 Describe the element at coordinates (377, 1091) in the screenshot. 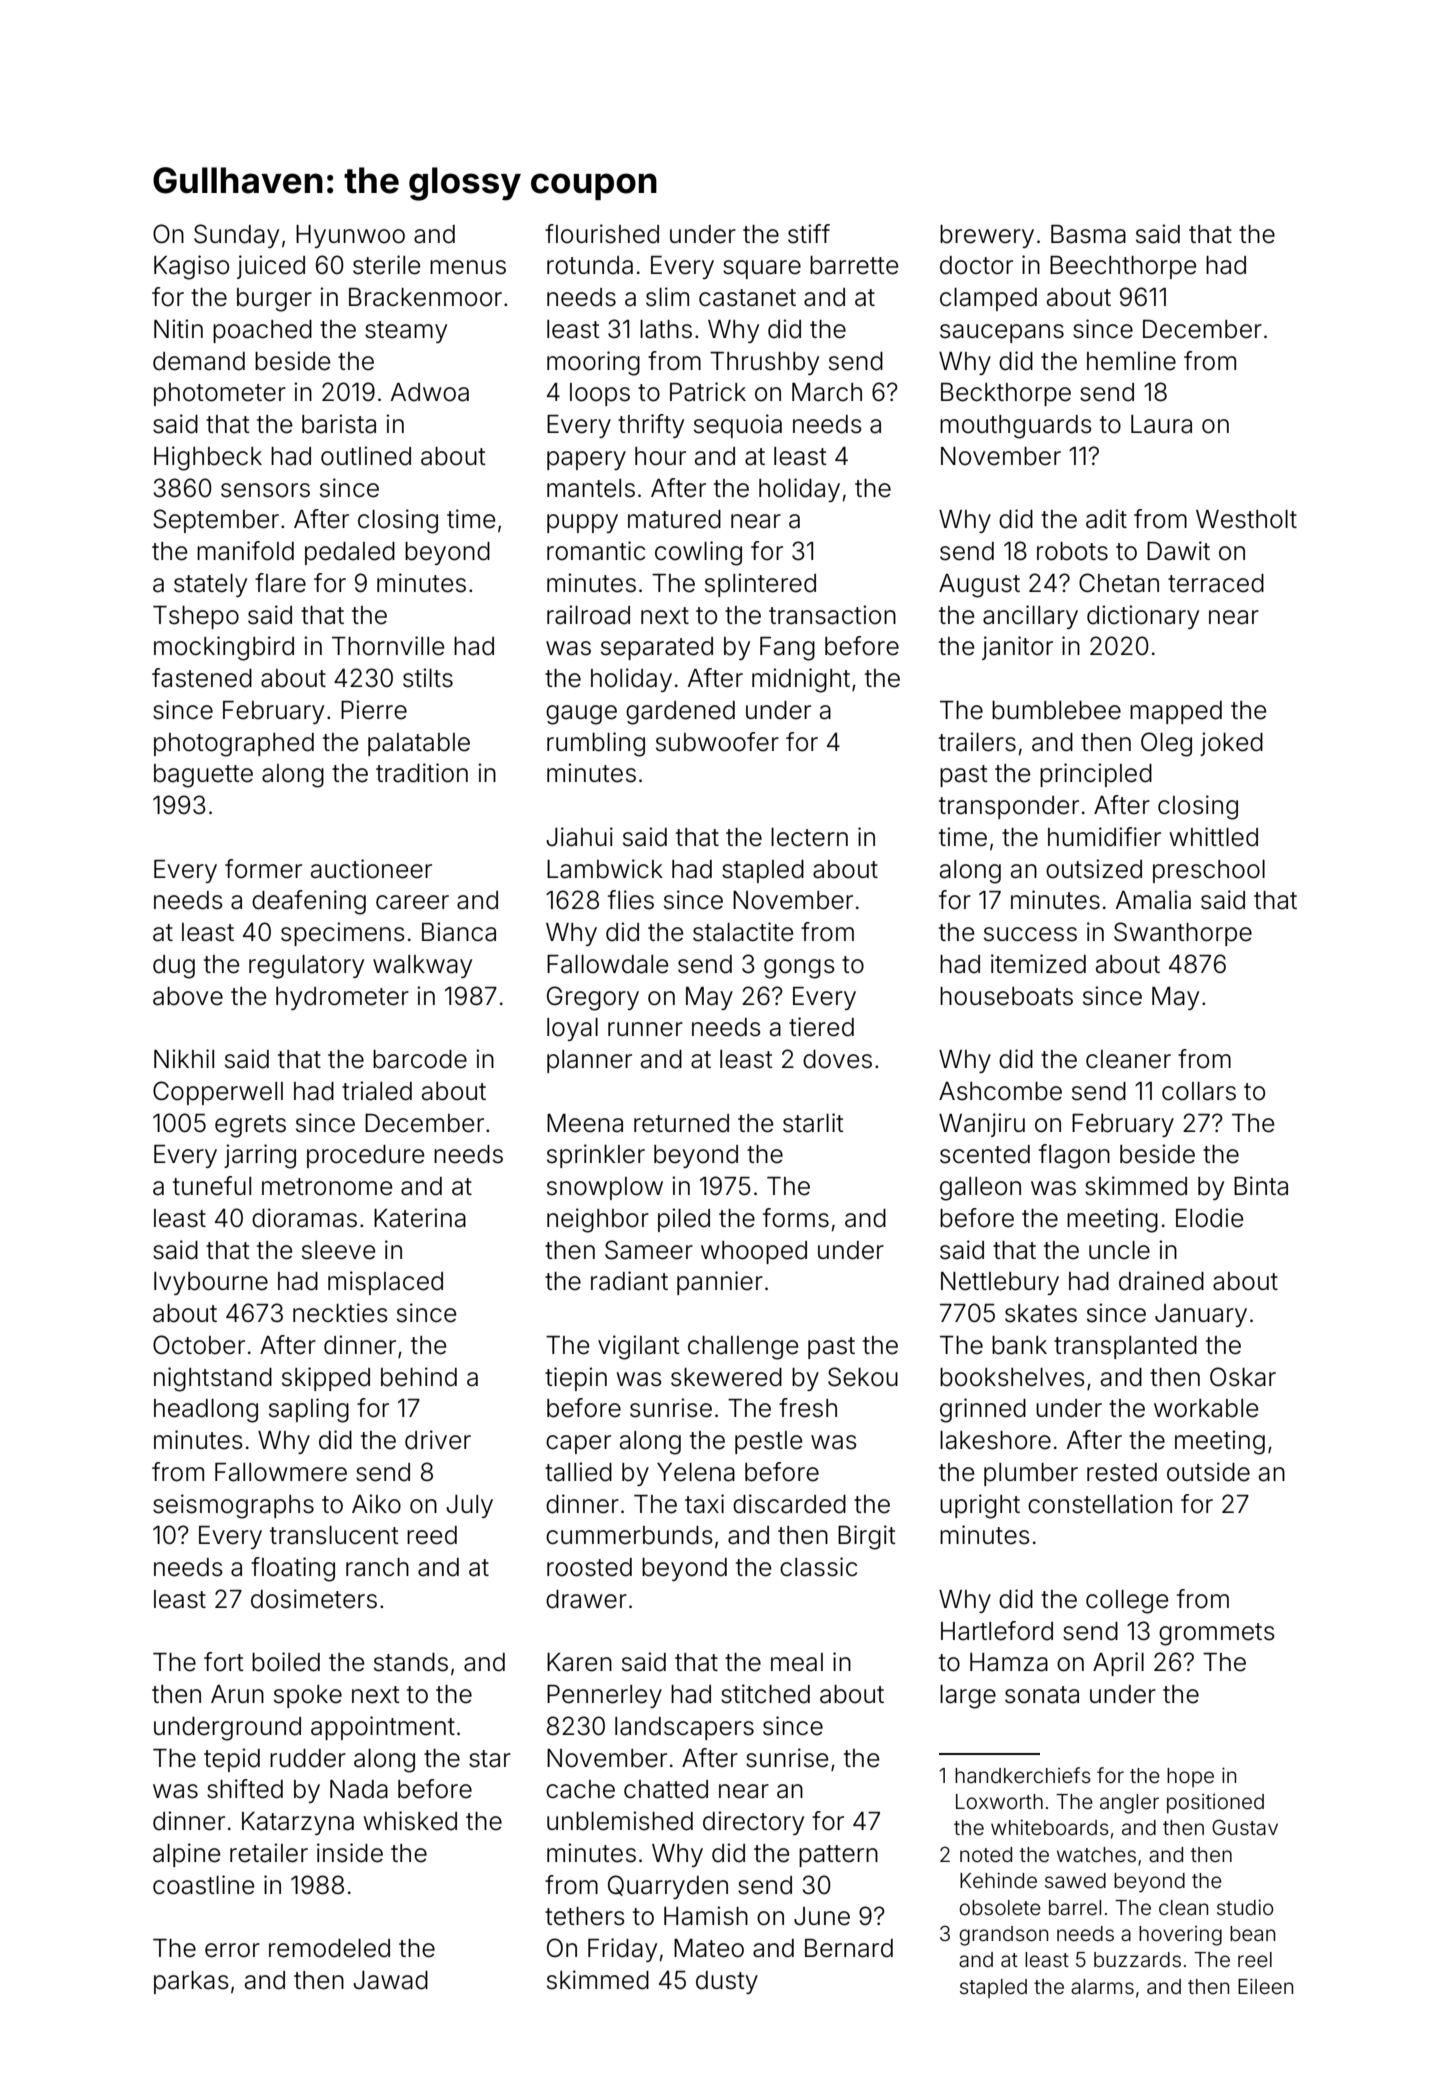

I see `trialed` at that location.
